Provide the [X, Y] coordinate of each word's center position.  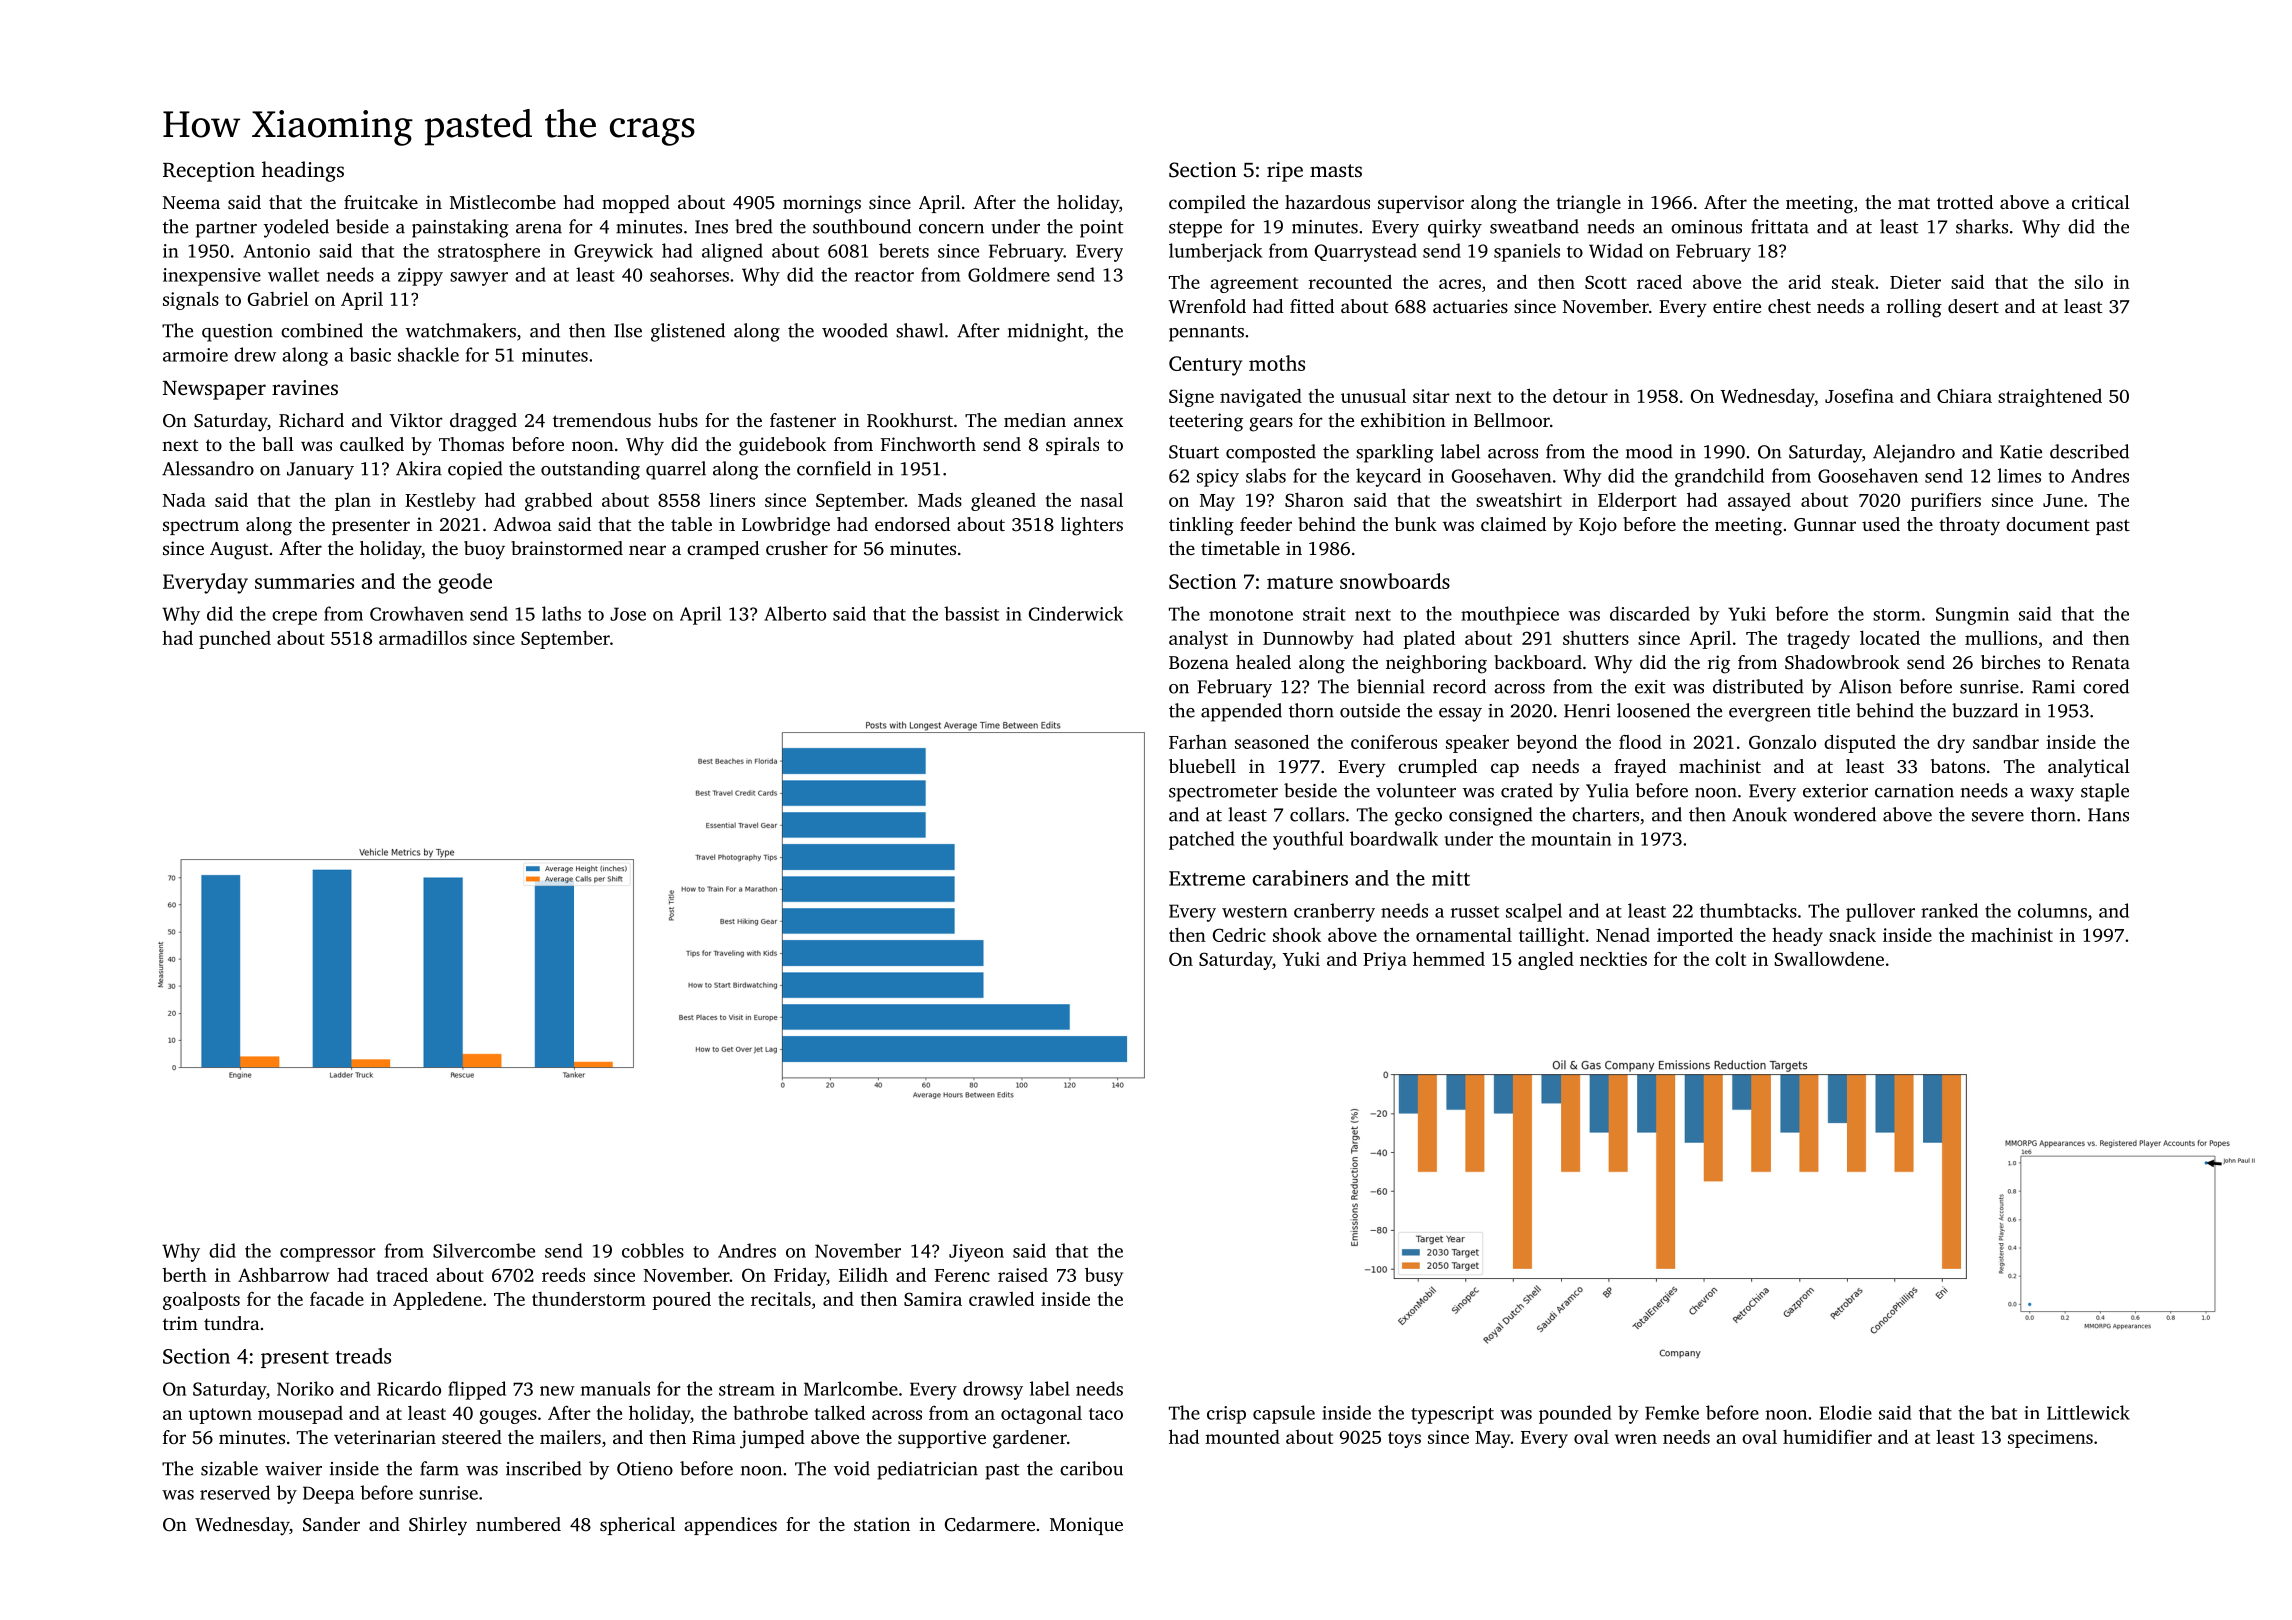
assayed [1759, 502]
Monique [1086, 1526]
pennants [1206, 334]
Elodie [1846, 1412]
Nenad [1623, 935]
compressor [328, 1255]
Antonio [276, 251]
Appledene [437, 1300]
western [1254, 912]
